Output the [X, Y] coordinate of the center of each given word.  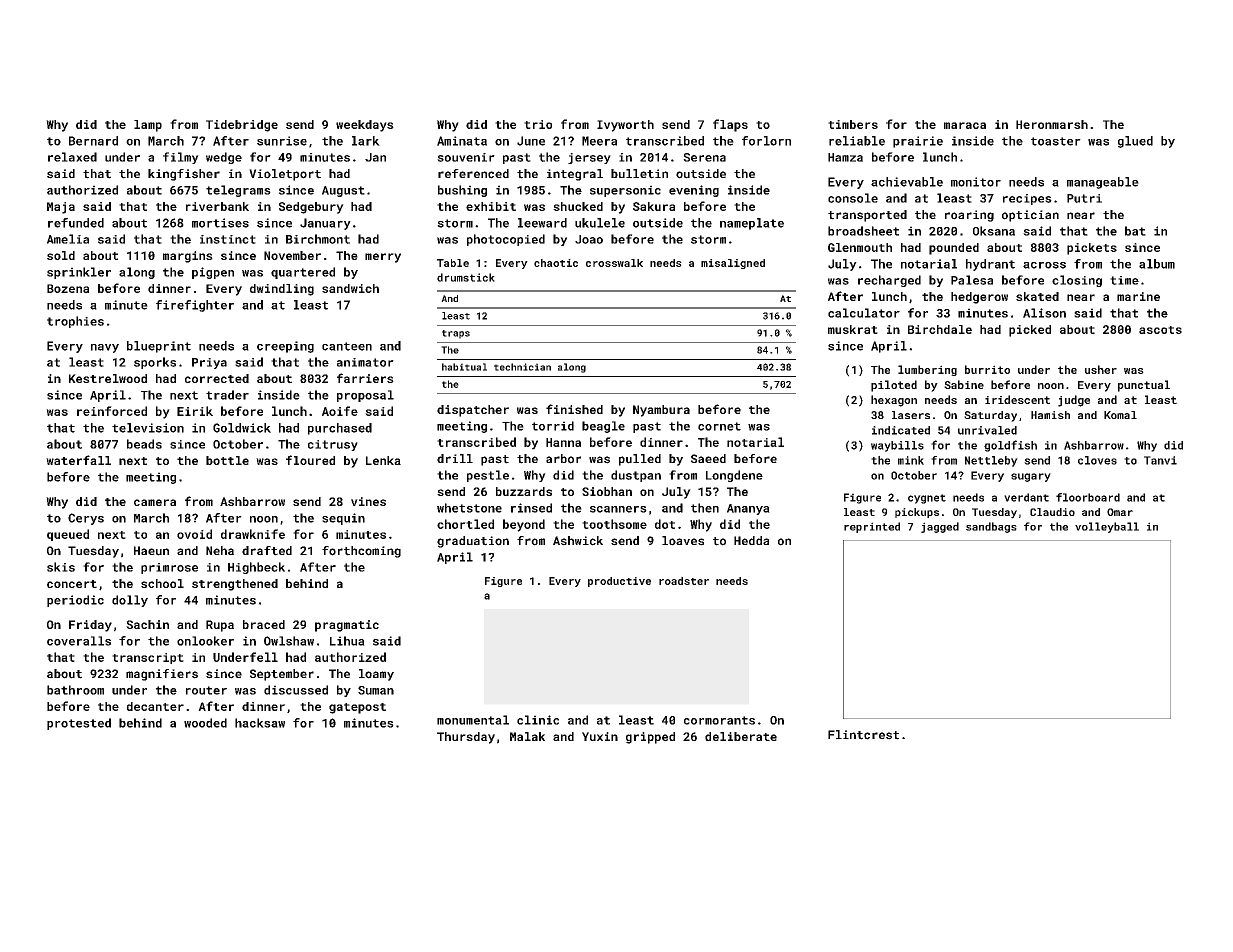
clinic [538, 720]
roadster [684, 581]
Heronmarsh [1052, 124]
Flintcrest [863, 735]
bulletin [639, 174]
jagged [940, 527]
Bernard [93, 141]
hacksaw [260, 723]
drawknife [253, 534]
